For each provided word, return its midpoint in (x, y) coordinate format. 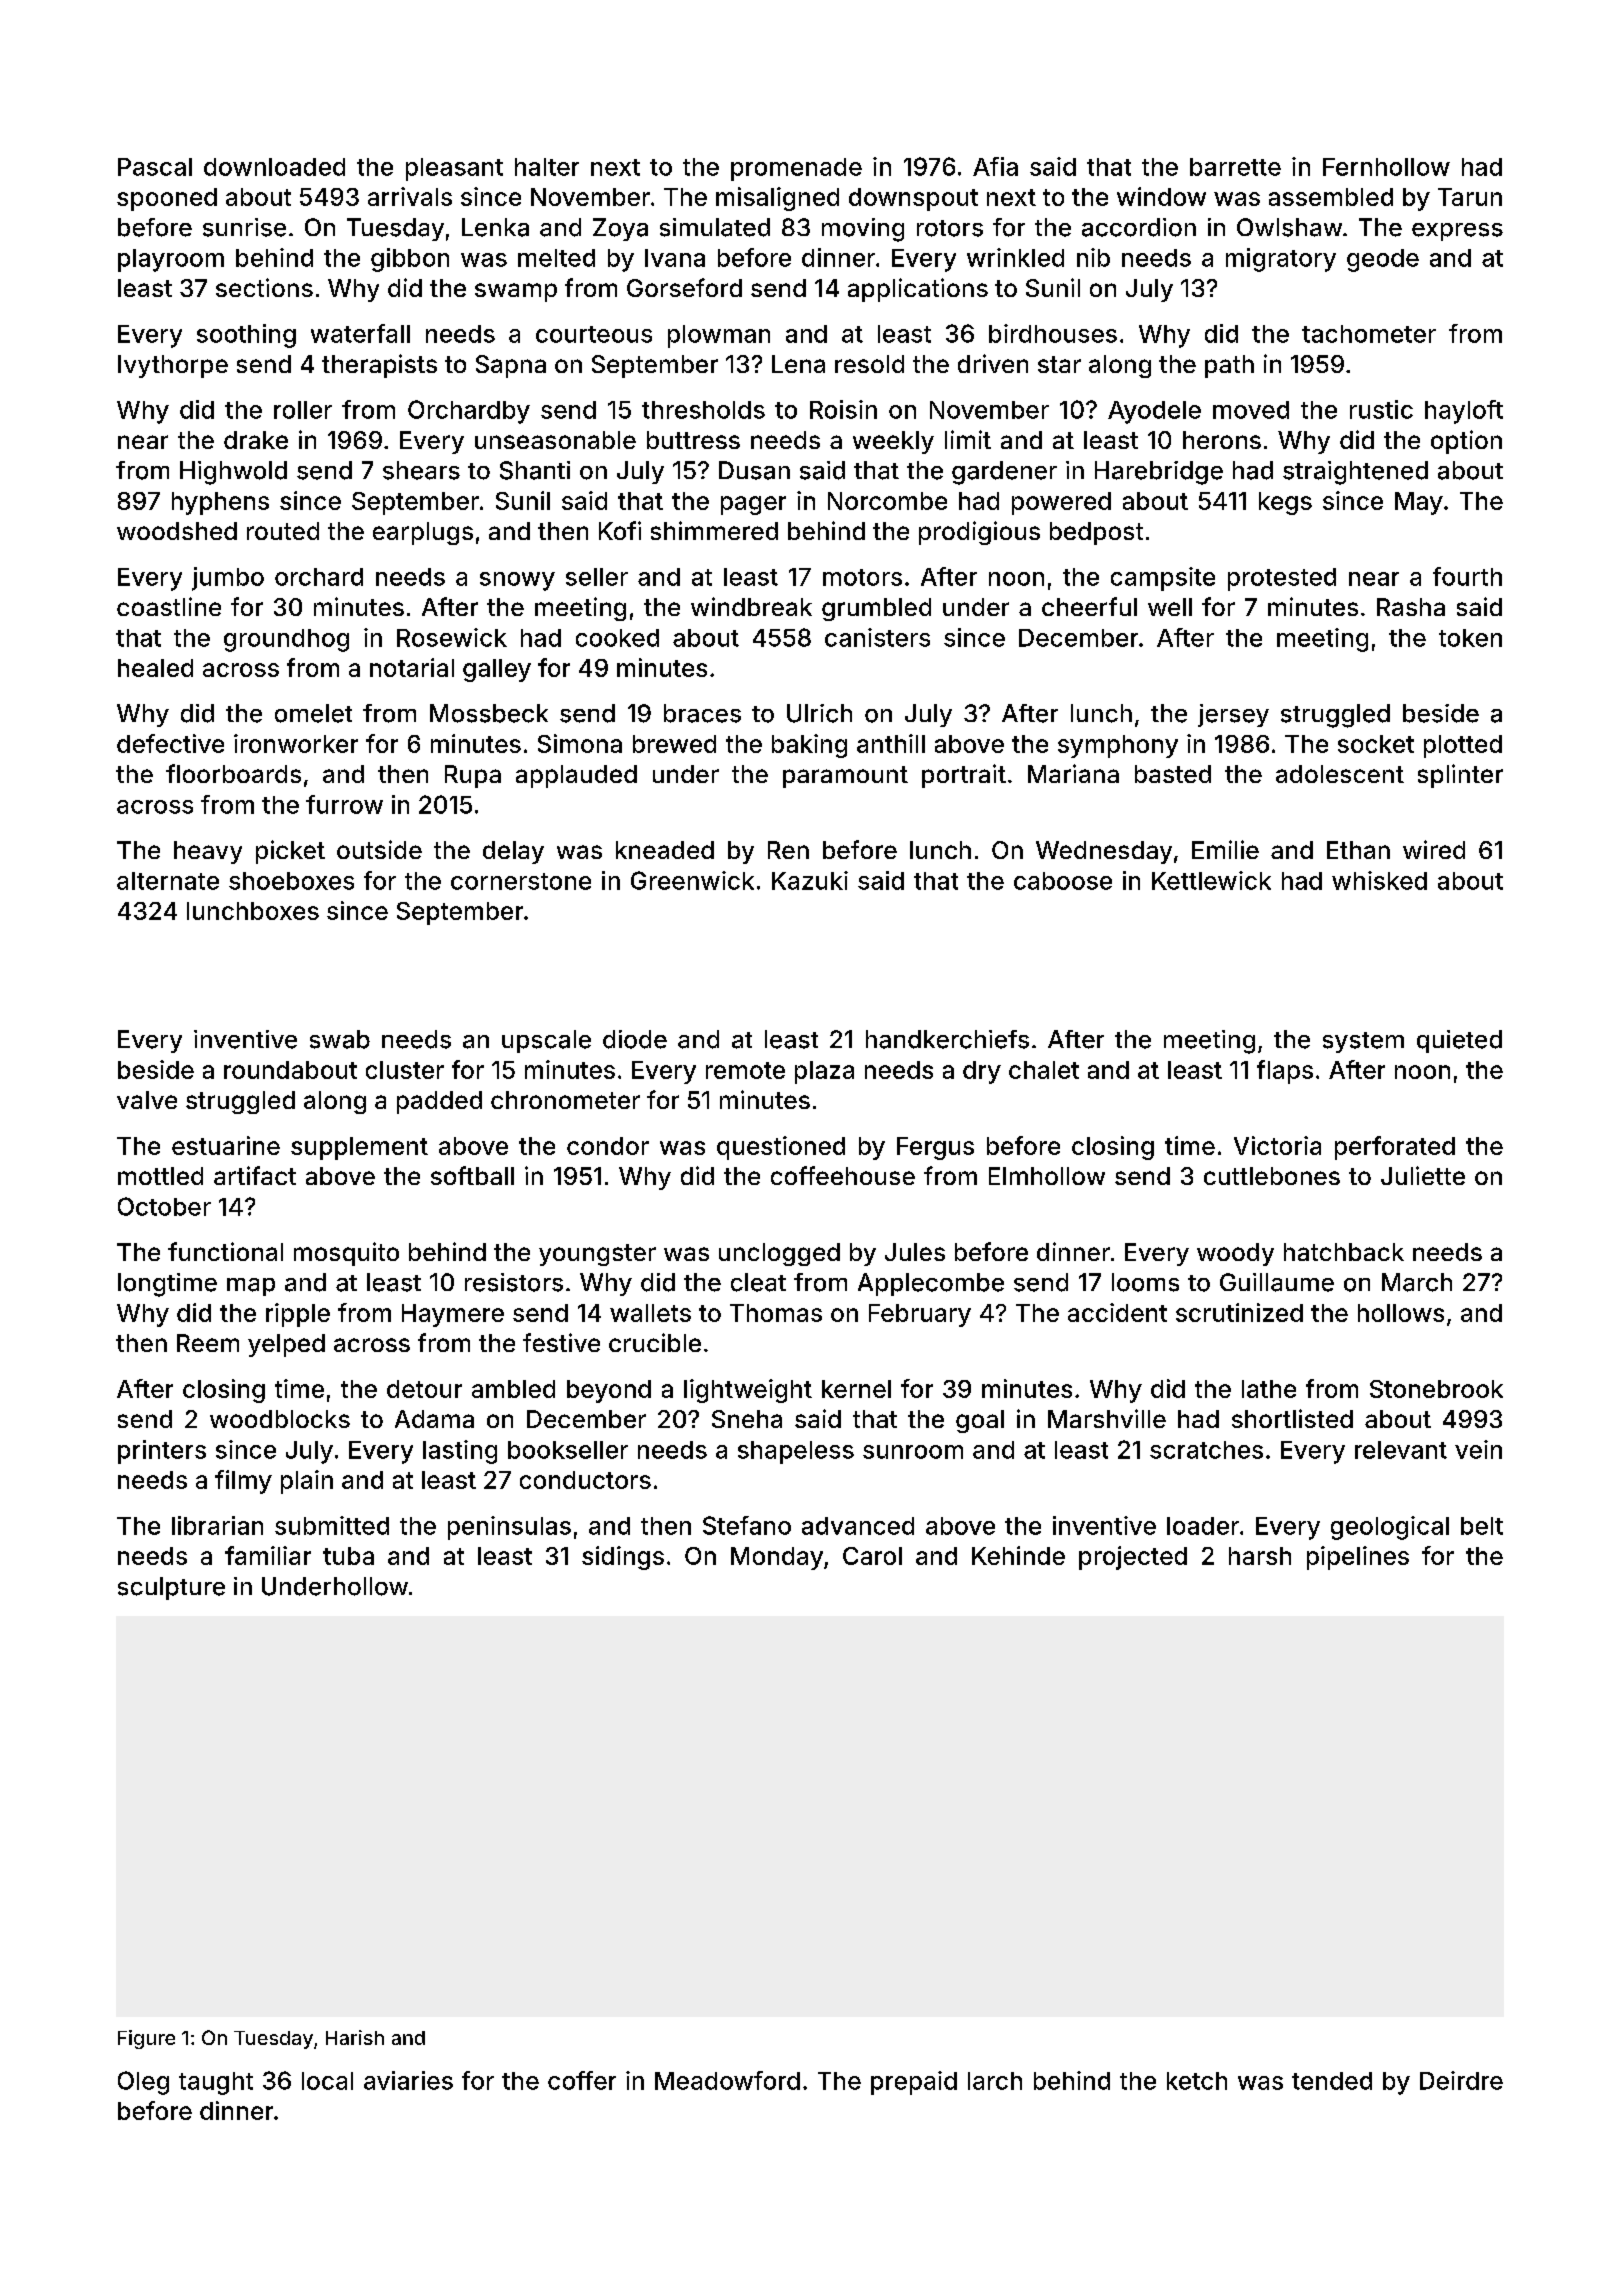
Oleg (143, 2083)
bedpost (1096, 533)
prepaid (914, 2083)
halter (547, 167)
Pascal (155, 167)
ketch (1197, 2081)
